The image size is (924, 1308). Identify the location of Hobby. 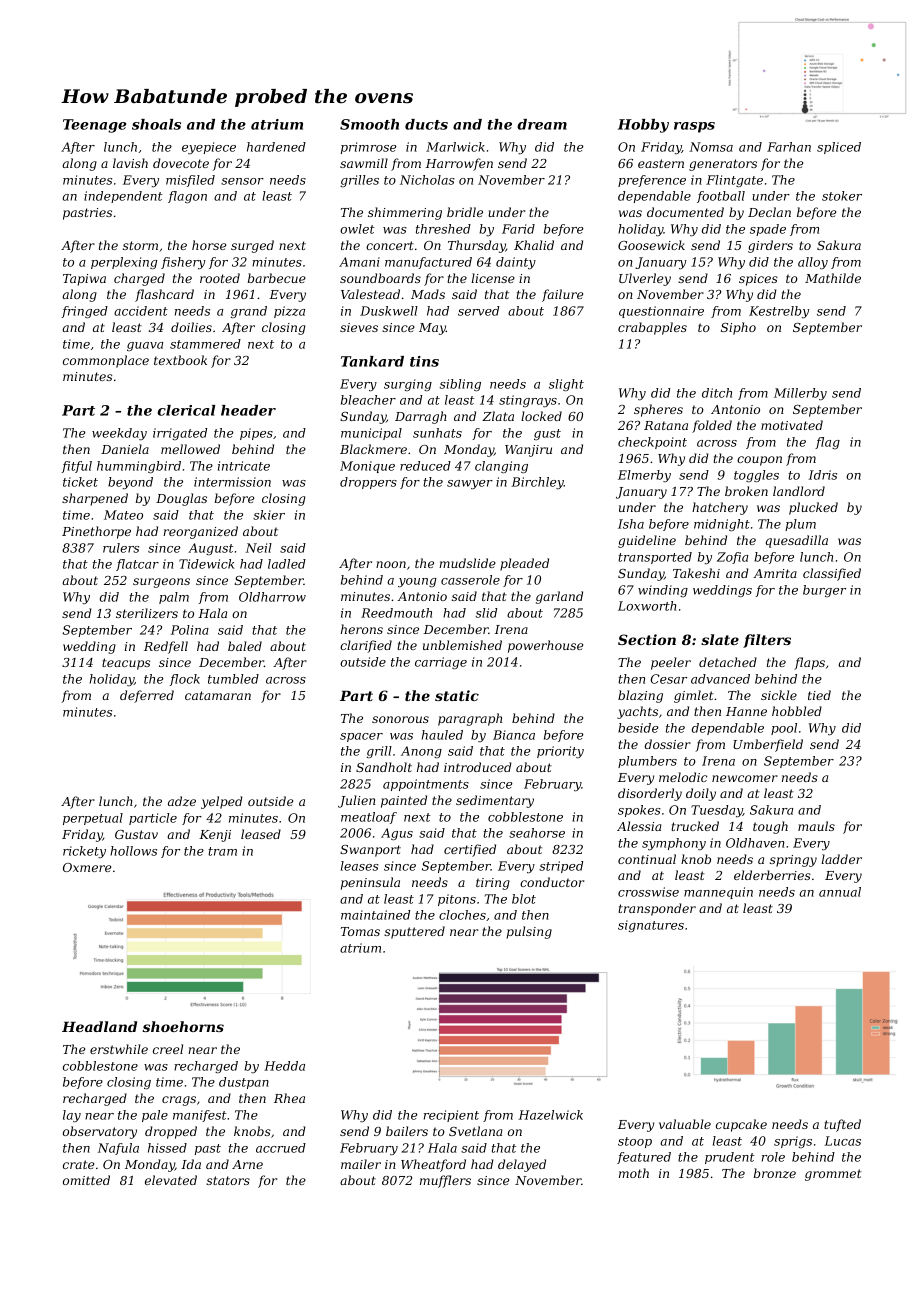
(643, 126).
